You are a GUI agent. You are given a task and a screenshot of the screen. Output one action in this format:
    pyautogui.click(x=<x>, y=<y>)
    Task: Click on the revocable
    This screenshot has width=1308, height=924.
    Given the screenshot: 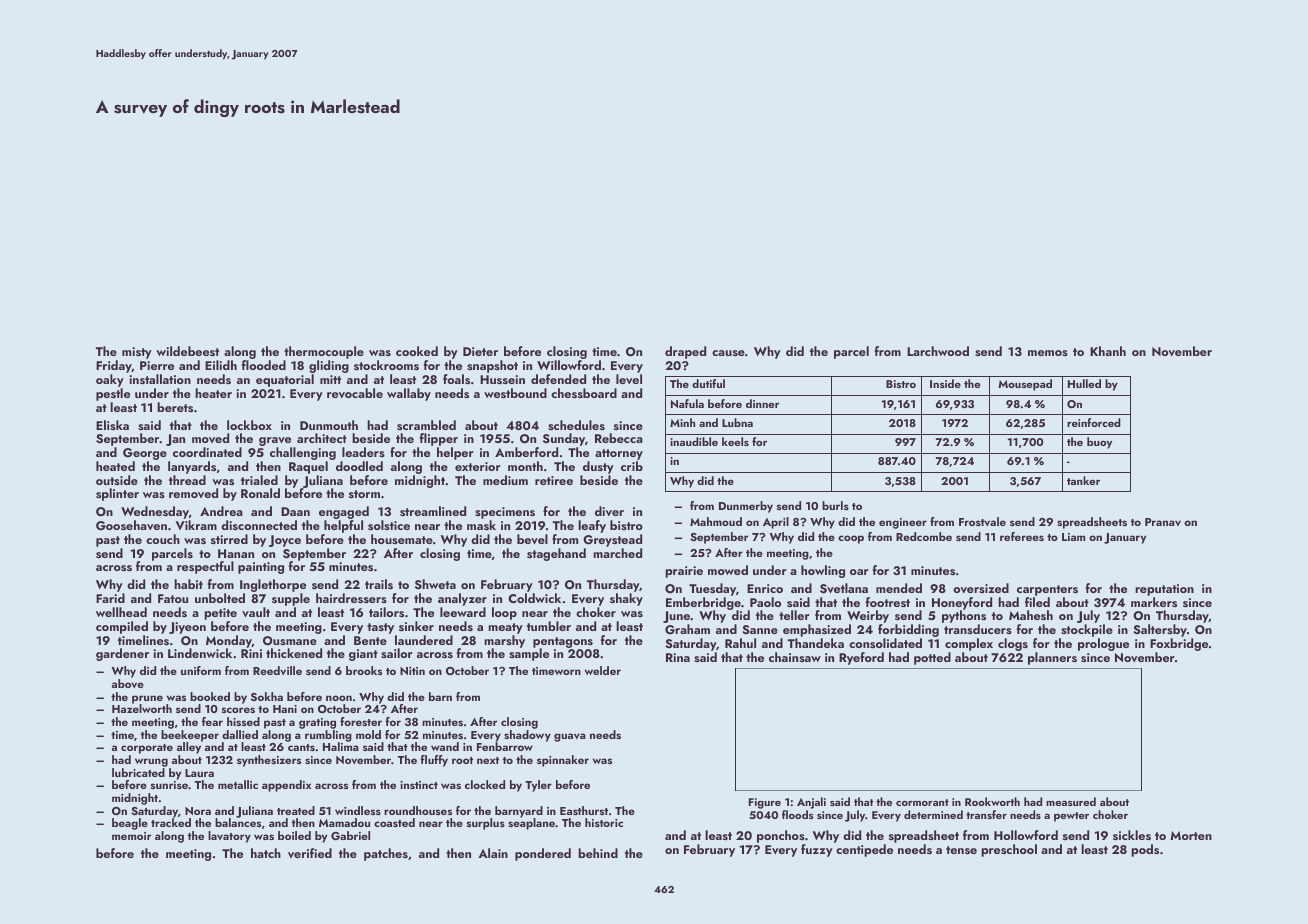 What is the action you would take?
    pyautogui.click(x=355, y=393)
